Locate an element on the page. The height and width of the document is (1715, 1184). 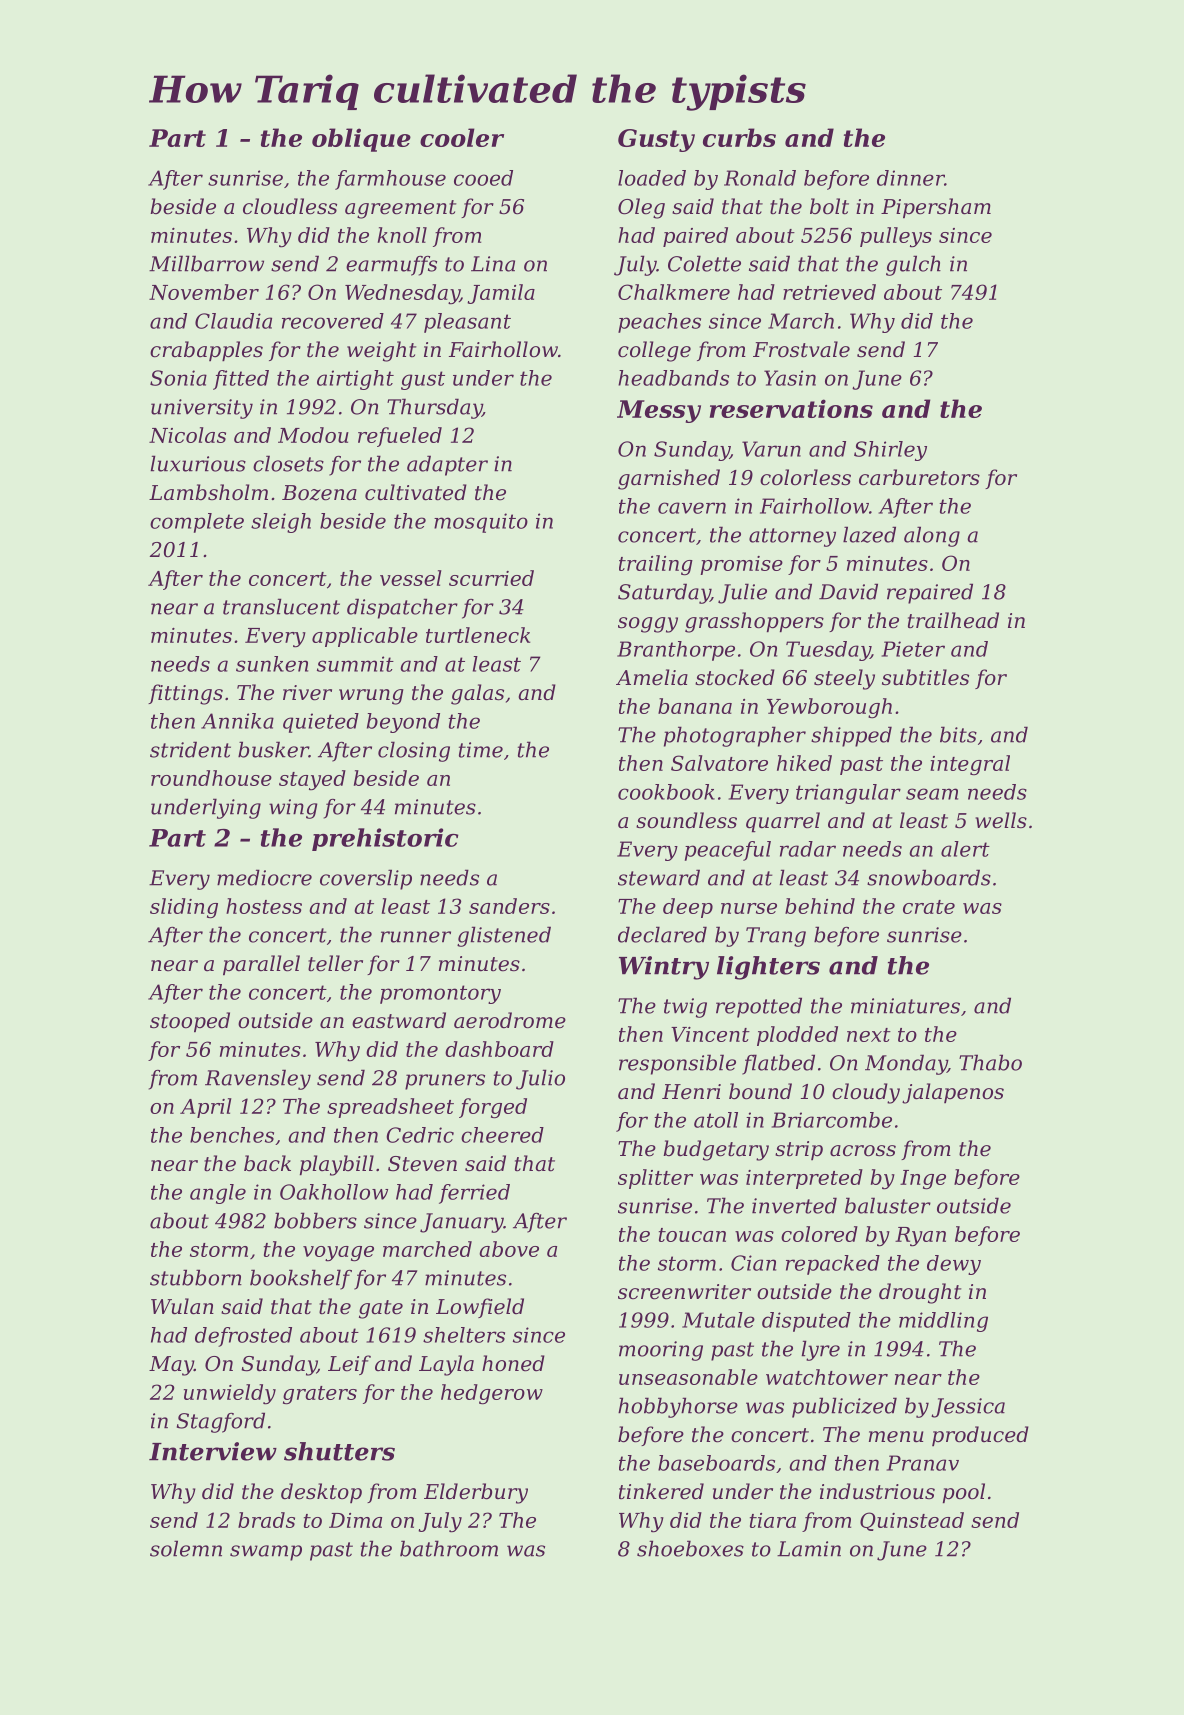
tinkered is located at coordinates (661, 1491).
